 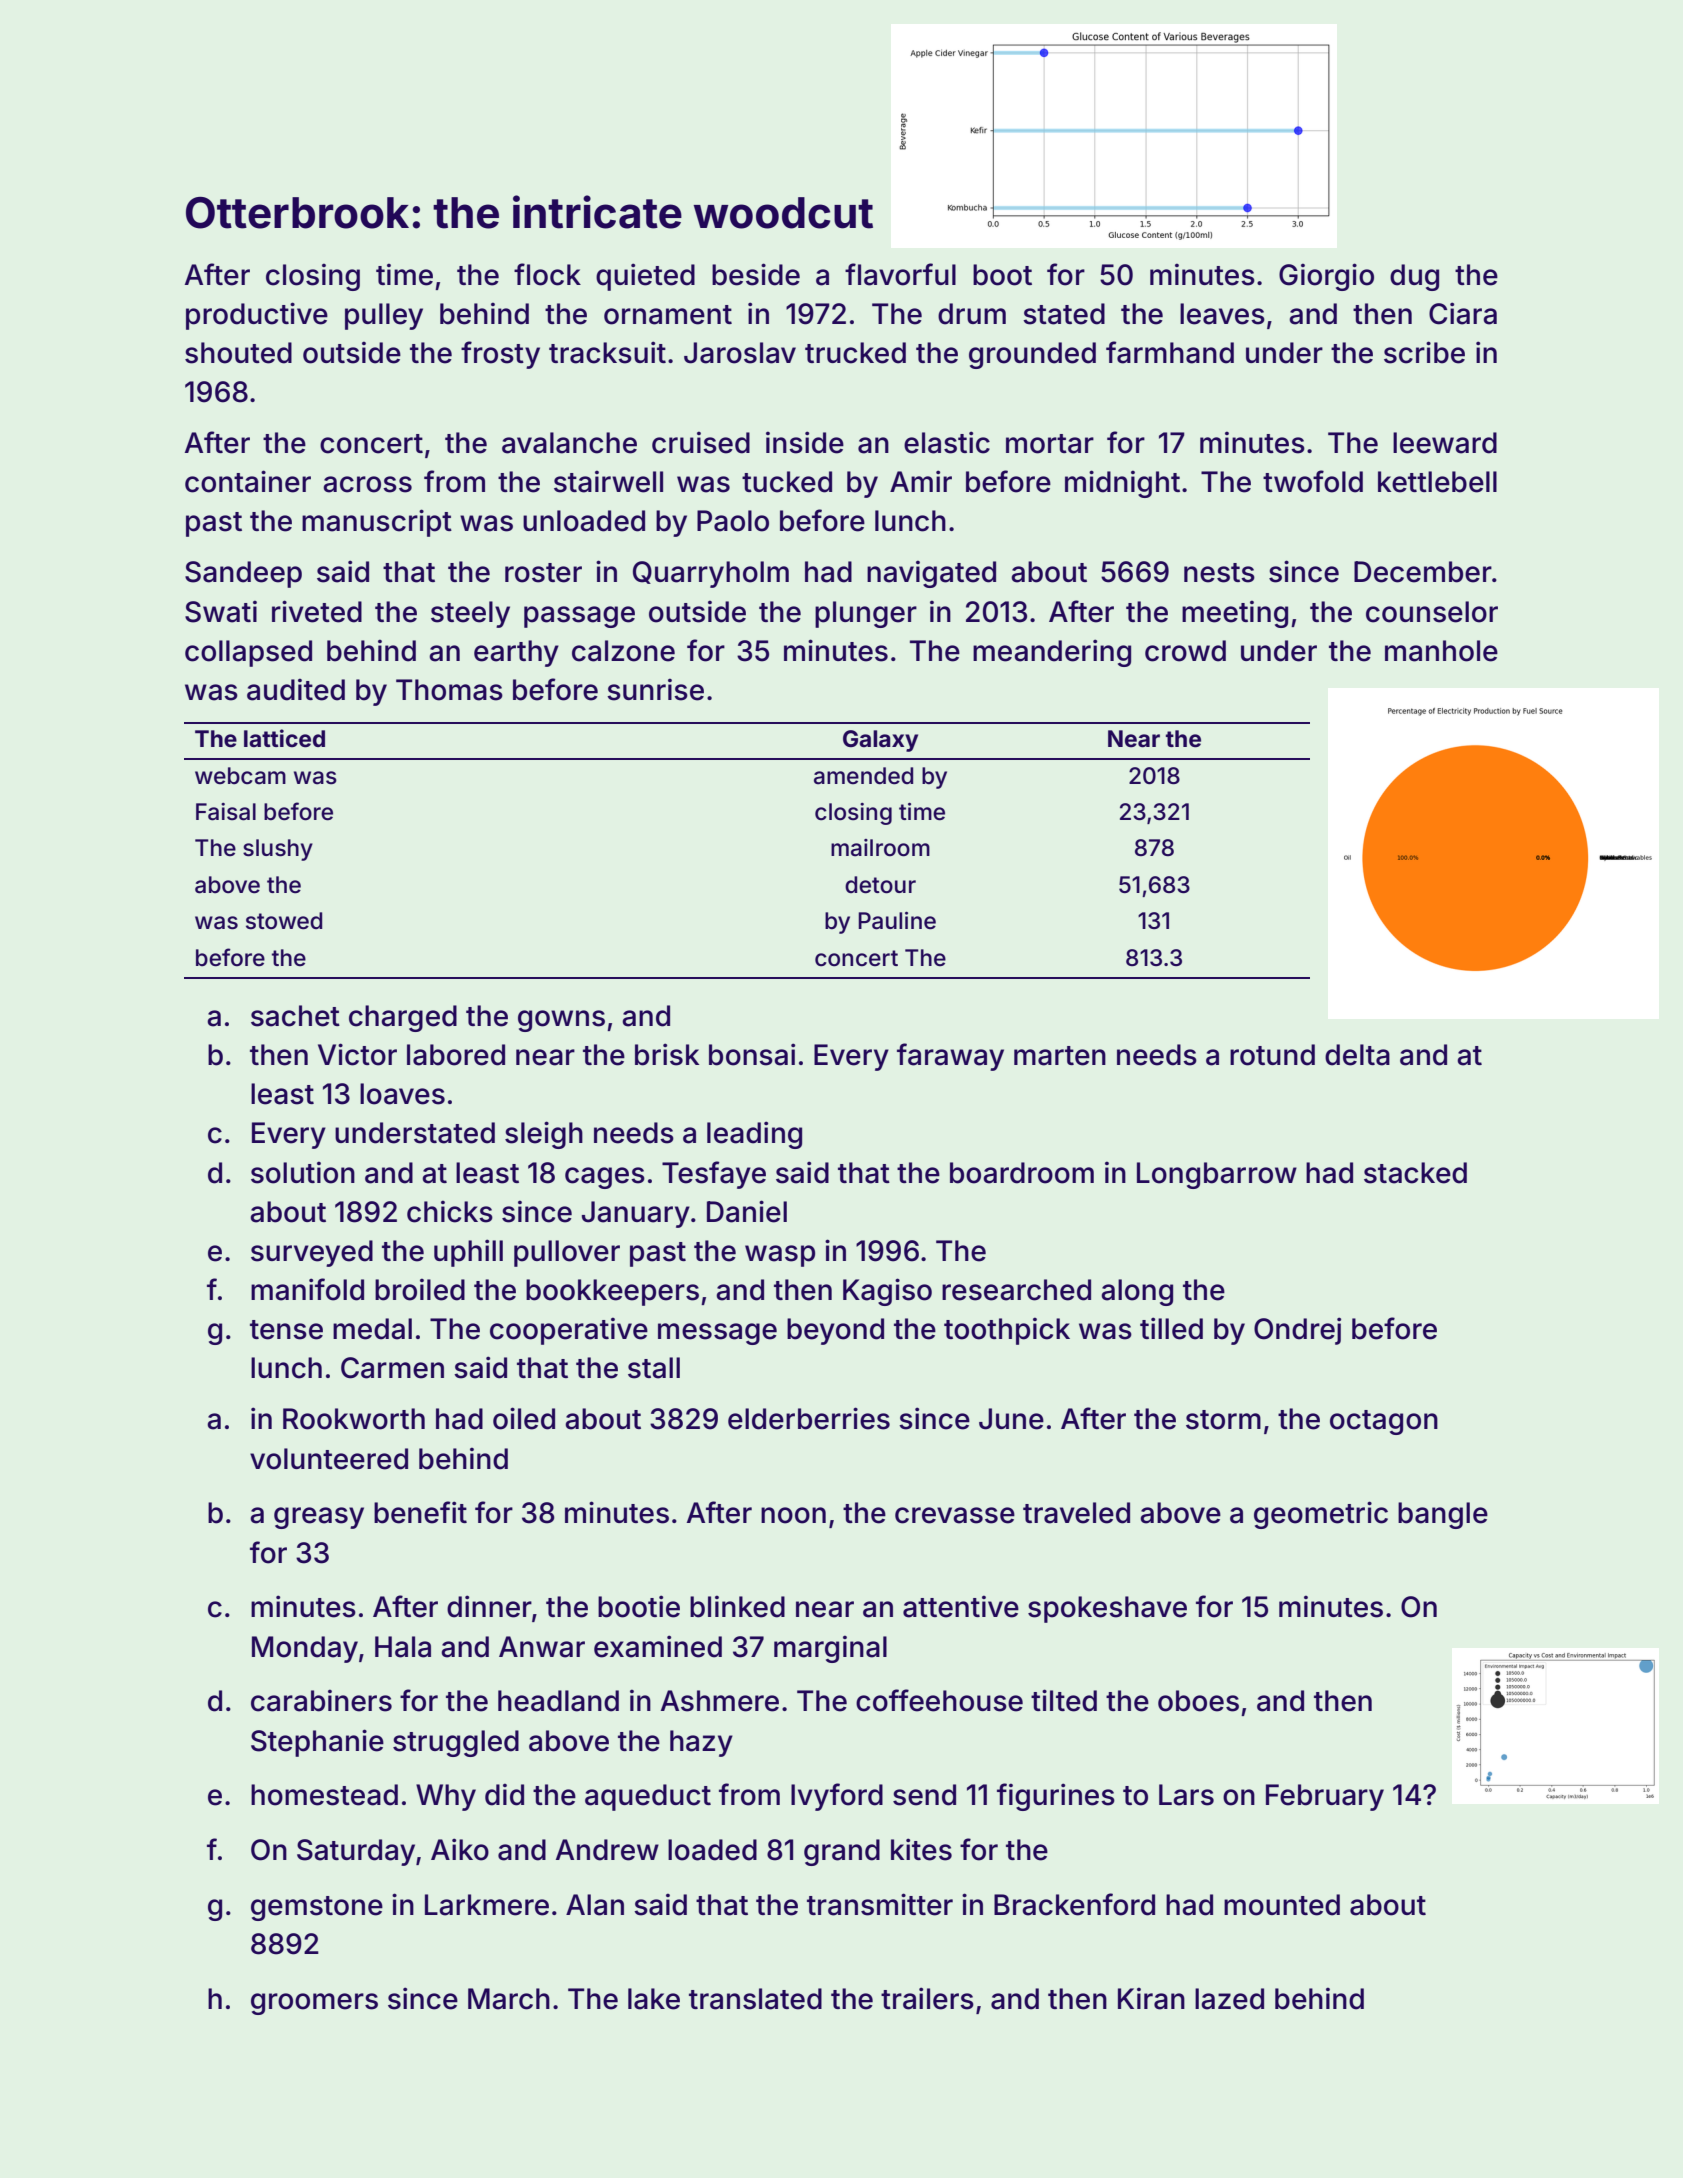 What do you see at coordinates (927, 1998) in the document?
I see `trailers` at bounding box center [927, 1998].
